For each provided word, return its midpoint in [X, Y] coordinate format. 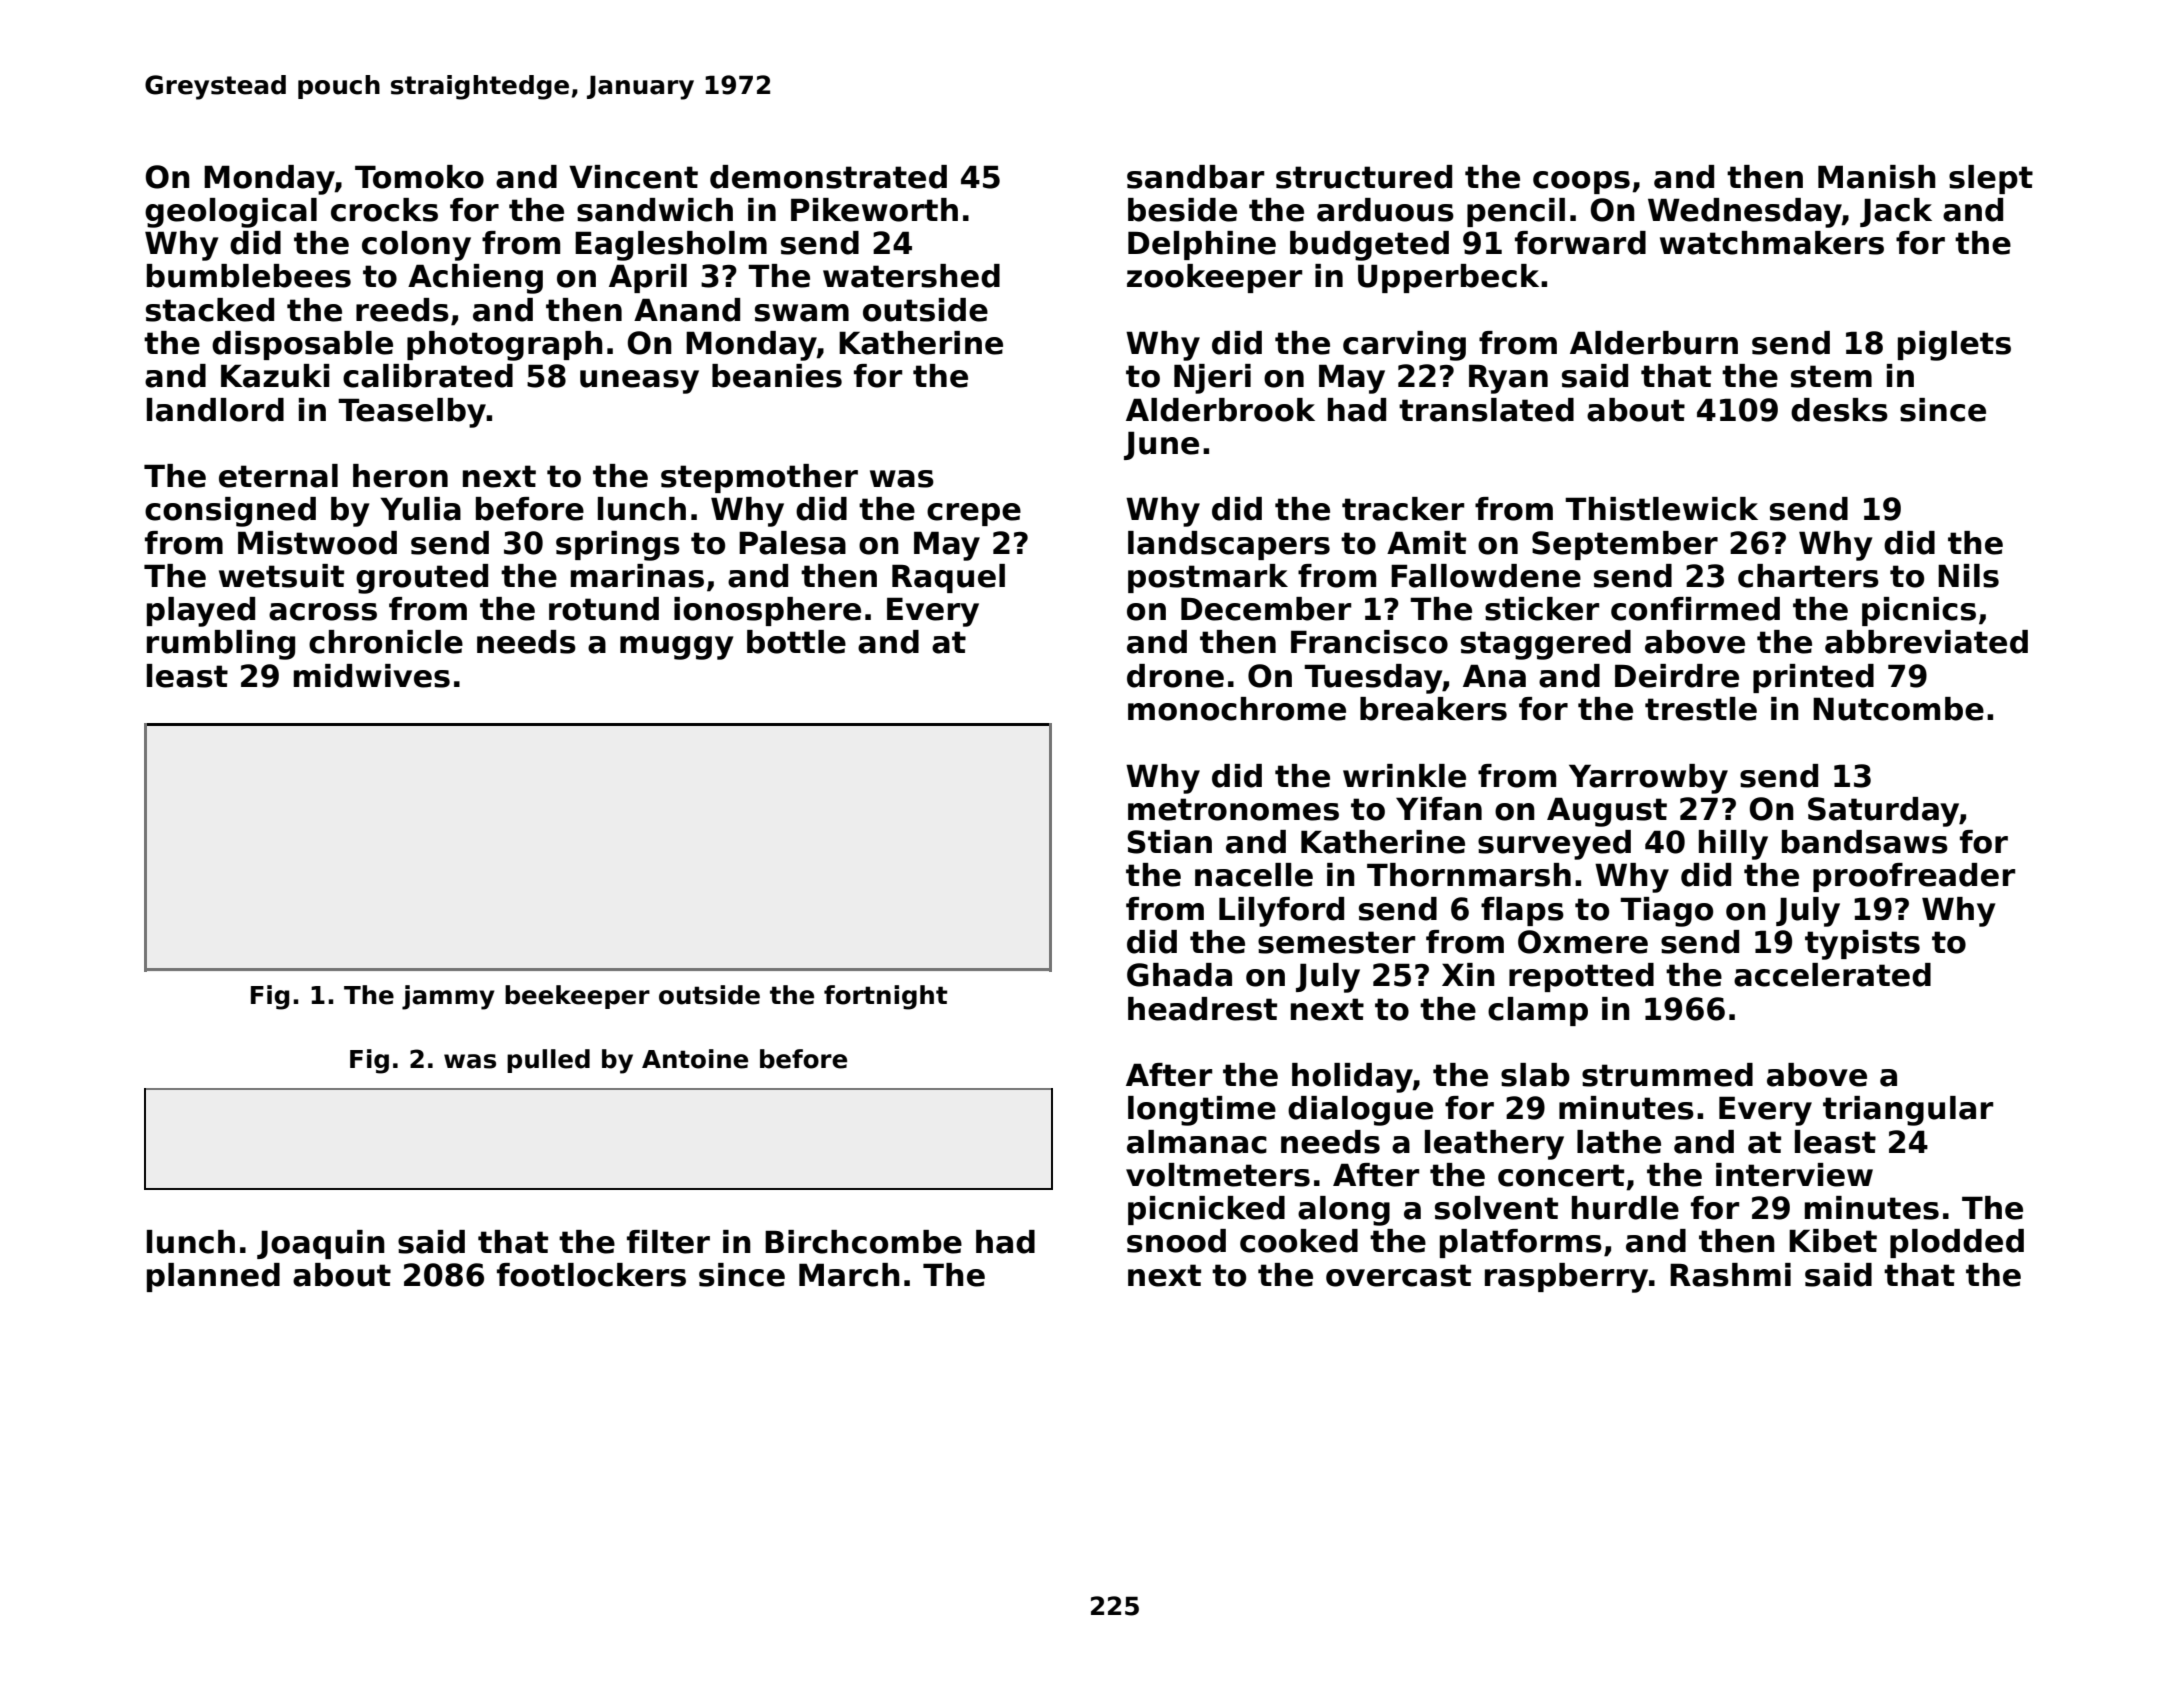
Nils [1968, 576]
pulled [548, 1061]
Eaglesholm [671, 246]
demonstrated [828, 177]
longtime [1202, 1111]
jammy [448, 997]
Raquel [948, 578]
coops [1581, 182]
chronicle [386, 642]
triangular [1908, 1111]
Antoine [695, 1059]
